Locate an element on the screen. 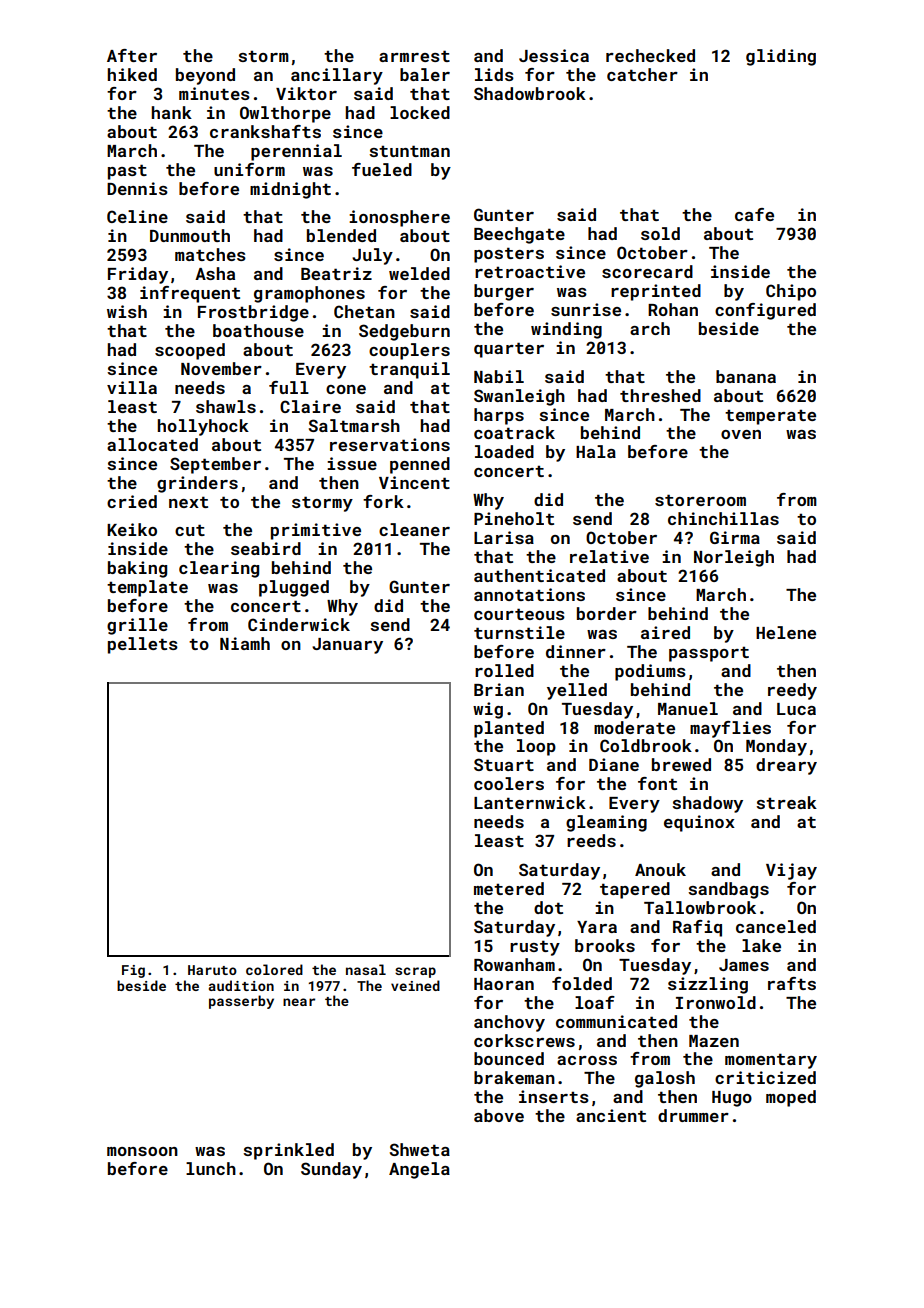 The height and width of the screenshot is (1308, 924). moped is located at coordinates (791, 1098).
